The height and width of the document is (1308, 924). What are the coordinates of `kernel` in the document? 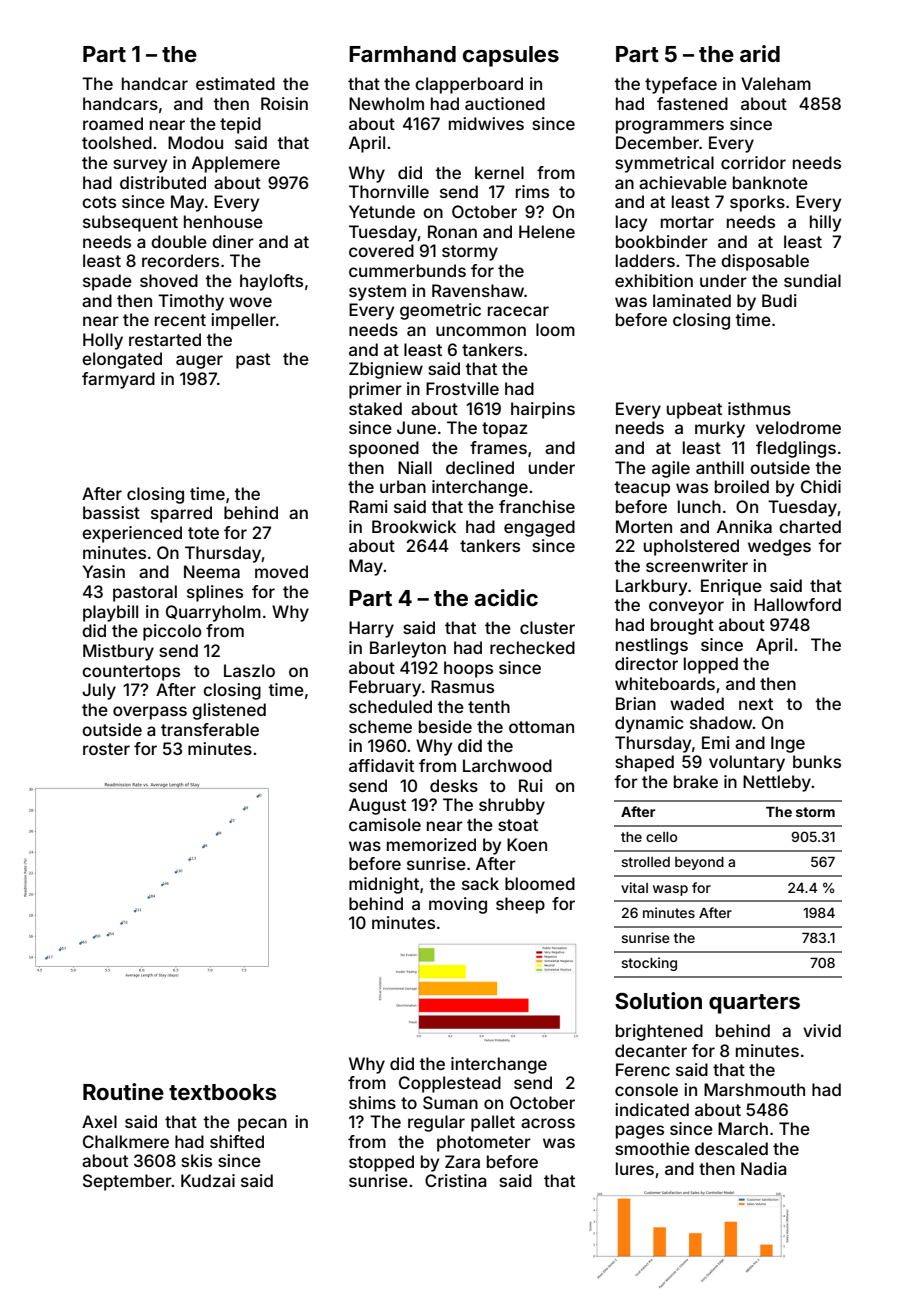 It's located at (499, 172).
